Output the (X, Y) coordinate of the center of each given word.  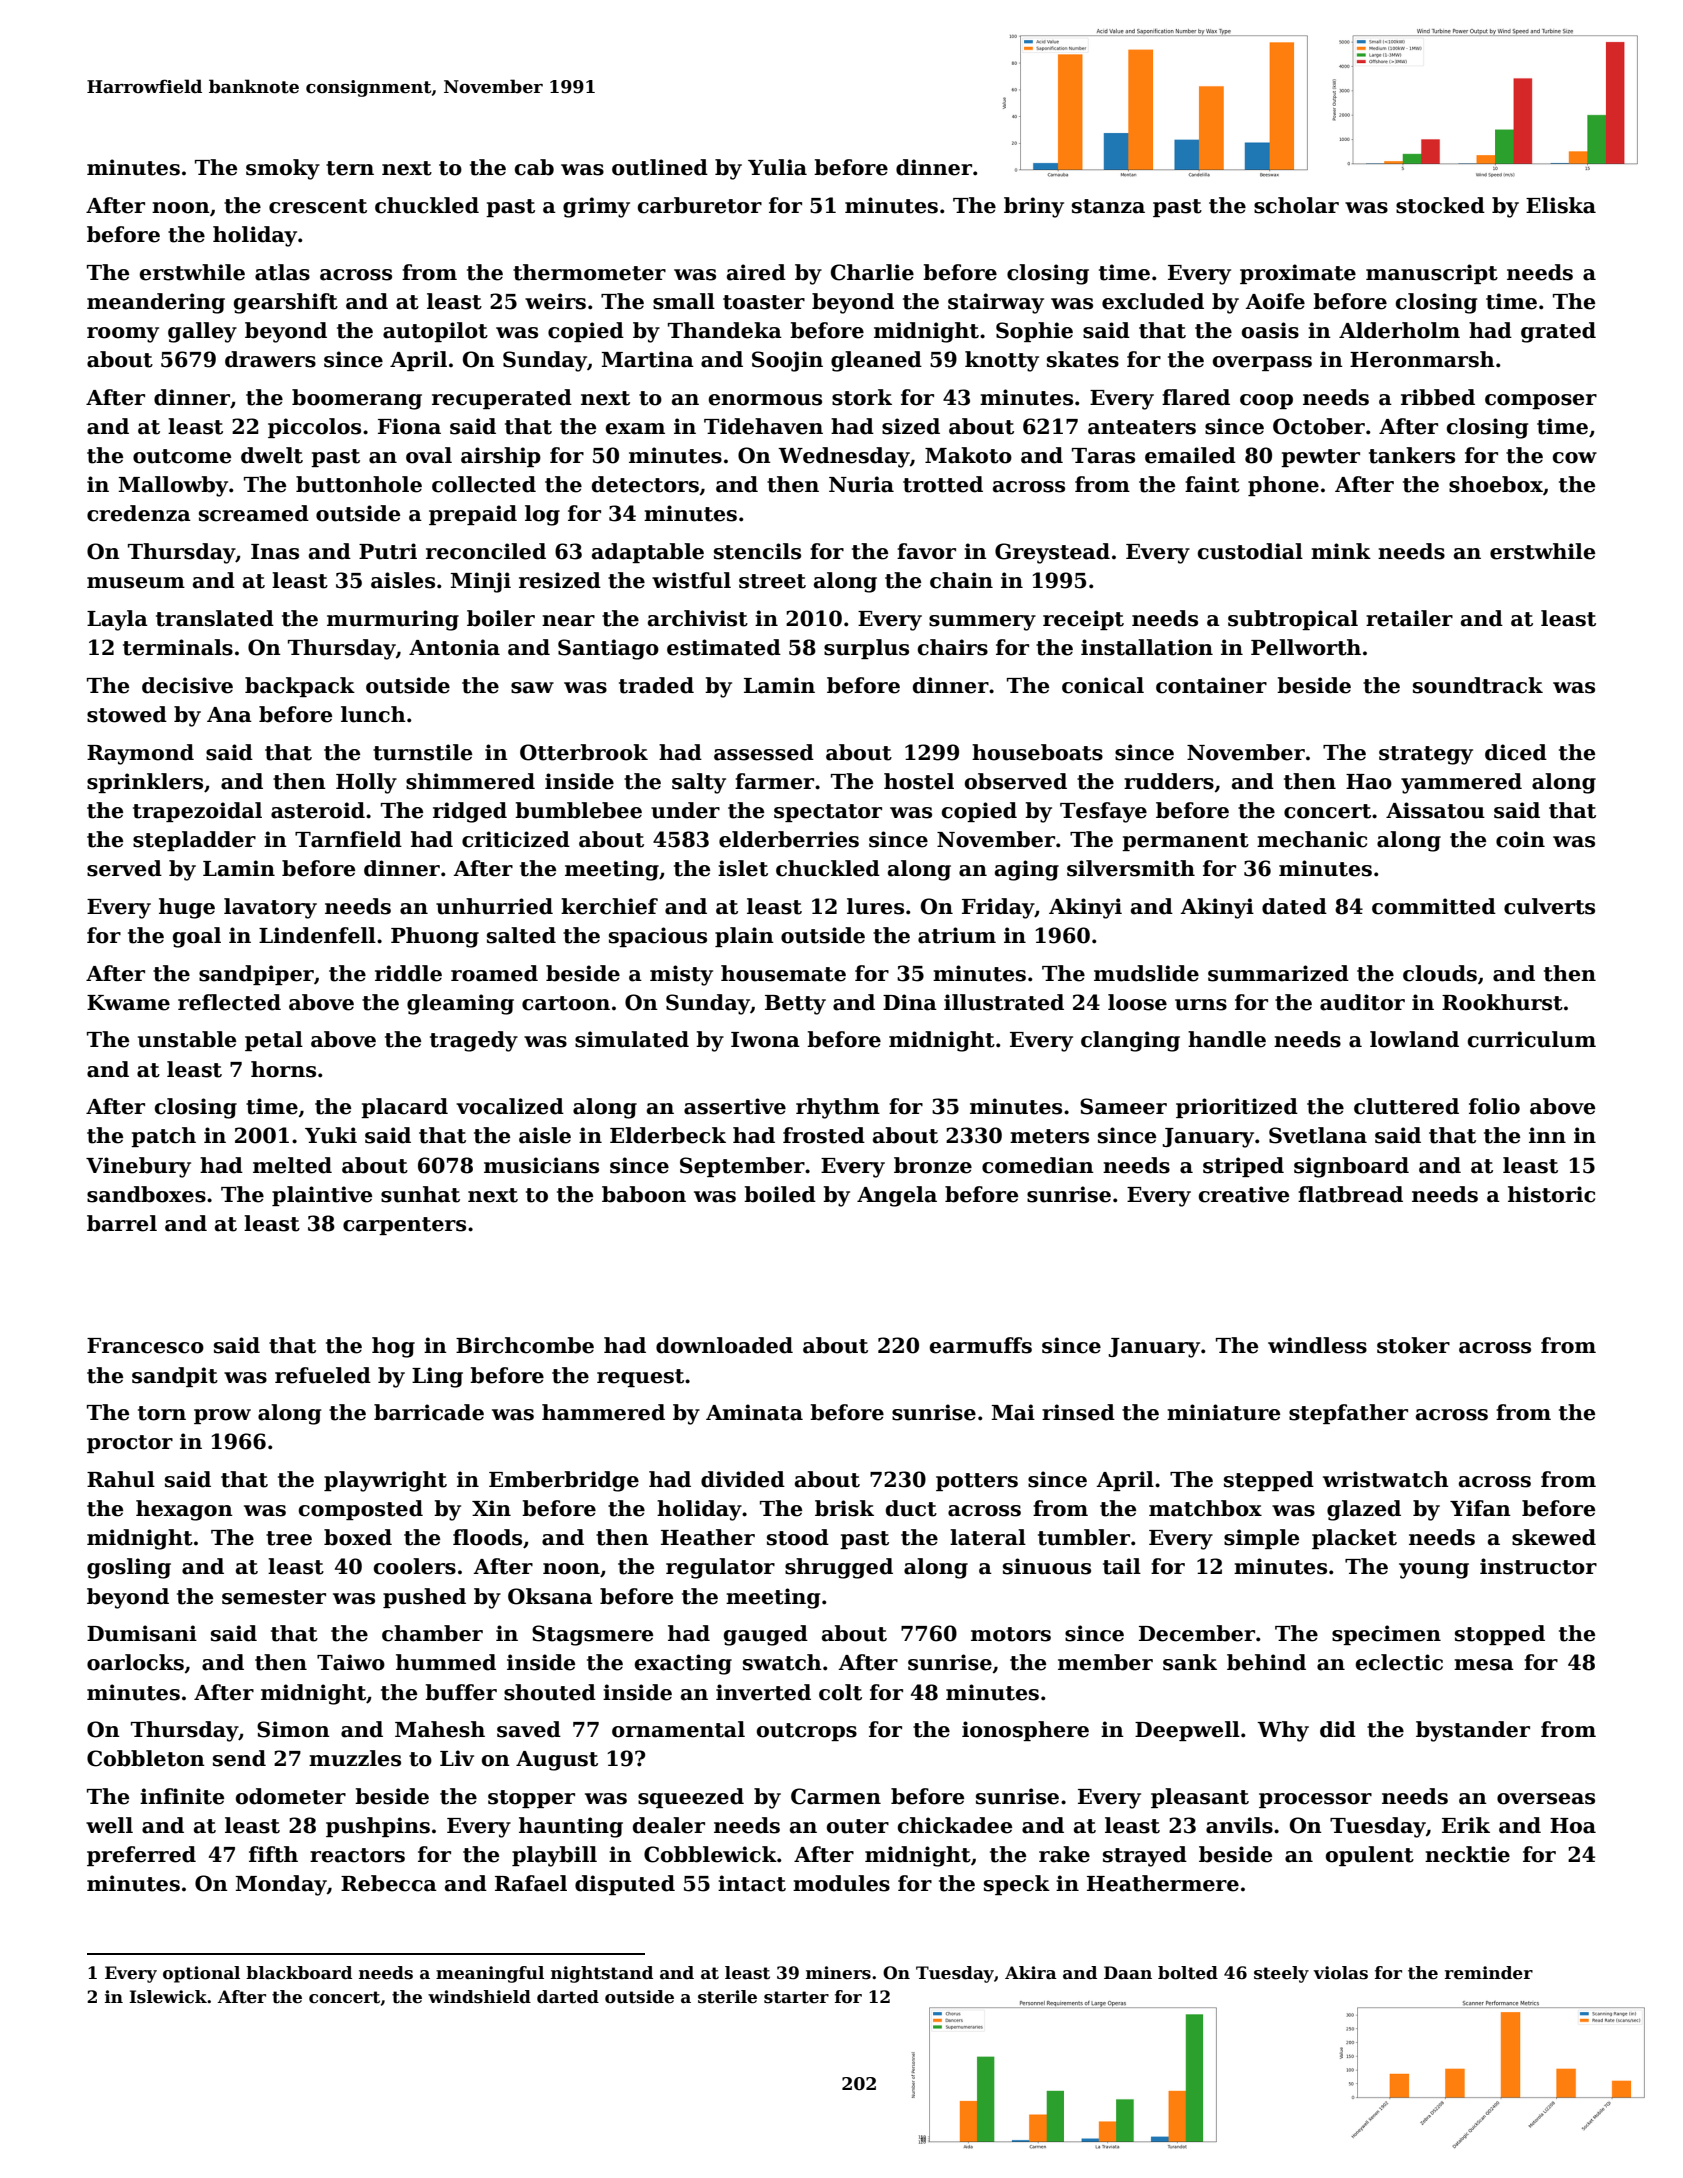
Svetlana (1318, 1135)
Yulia (777, 167)
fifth (273, 1854)
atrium (957, 935)
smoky (283, 169)
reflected (229, 1002)
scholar (1296, 205)
